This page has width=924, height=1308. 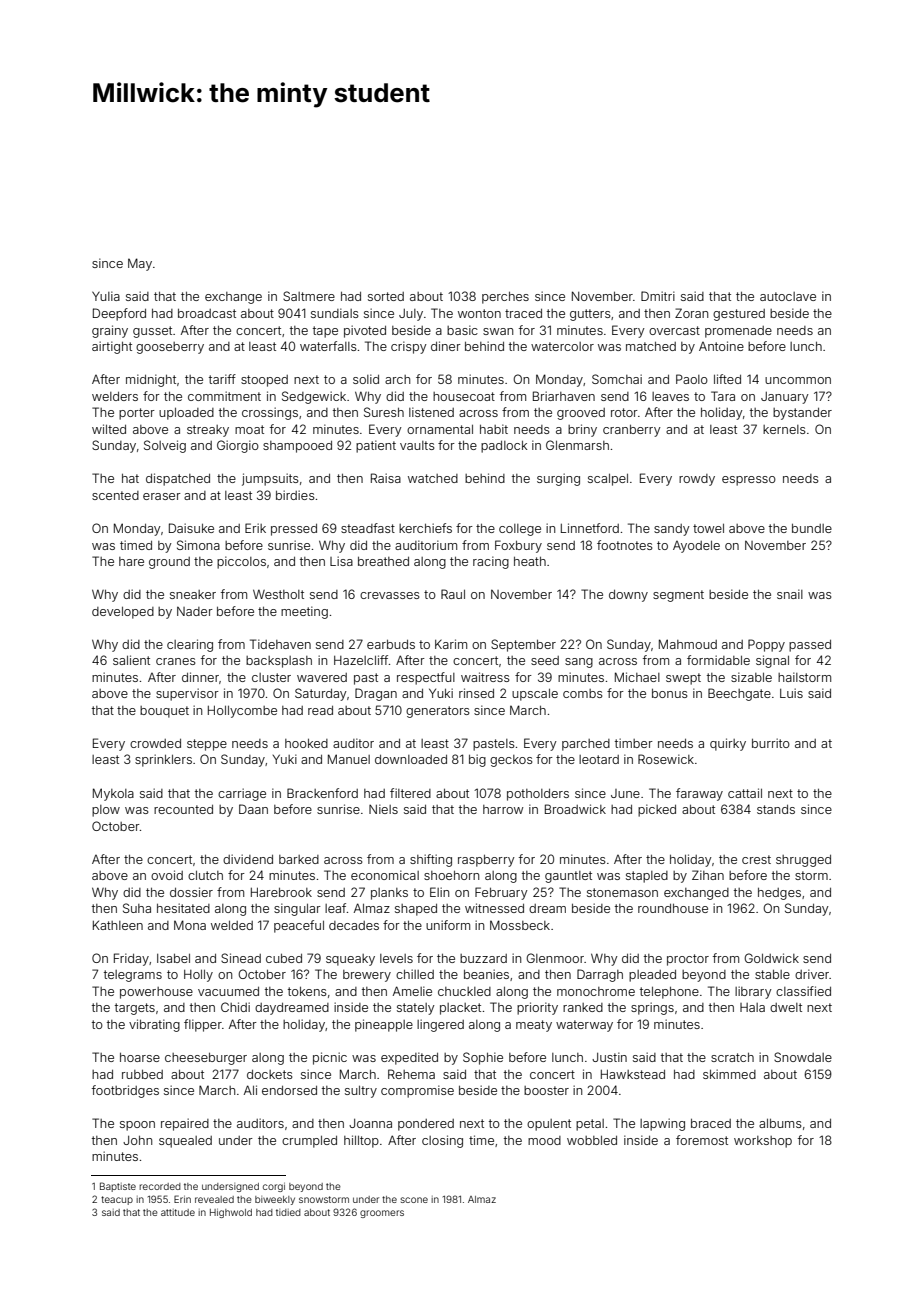 I want to click on Daisuke, so click(x=191, y=528).
